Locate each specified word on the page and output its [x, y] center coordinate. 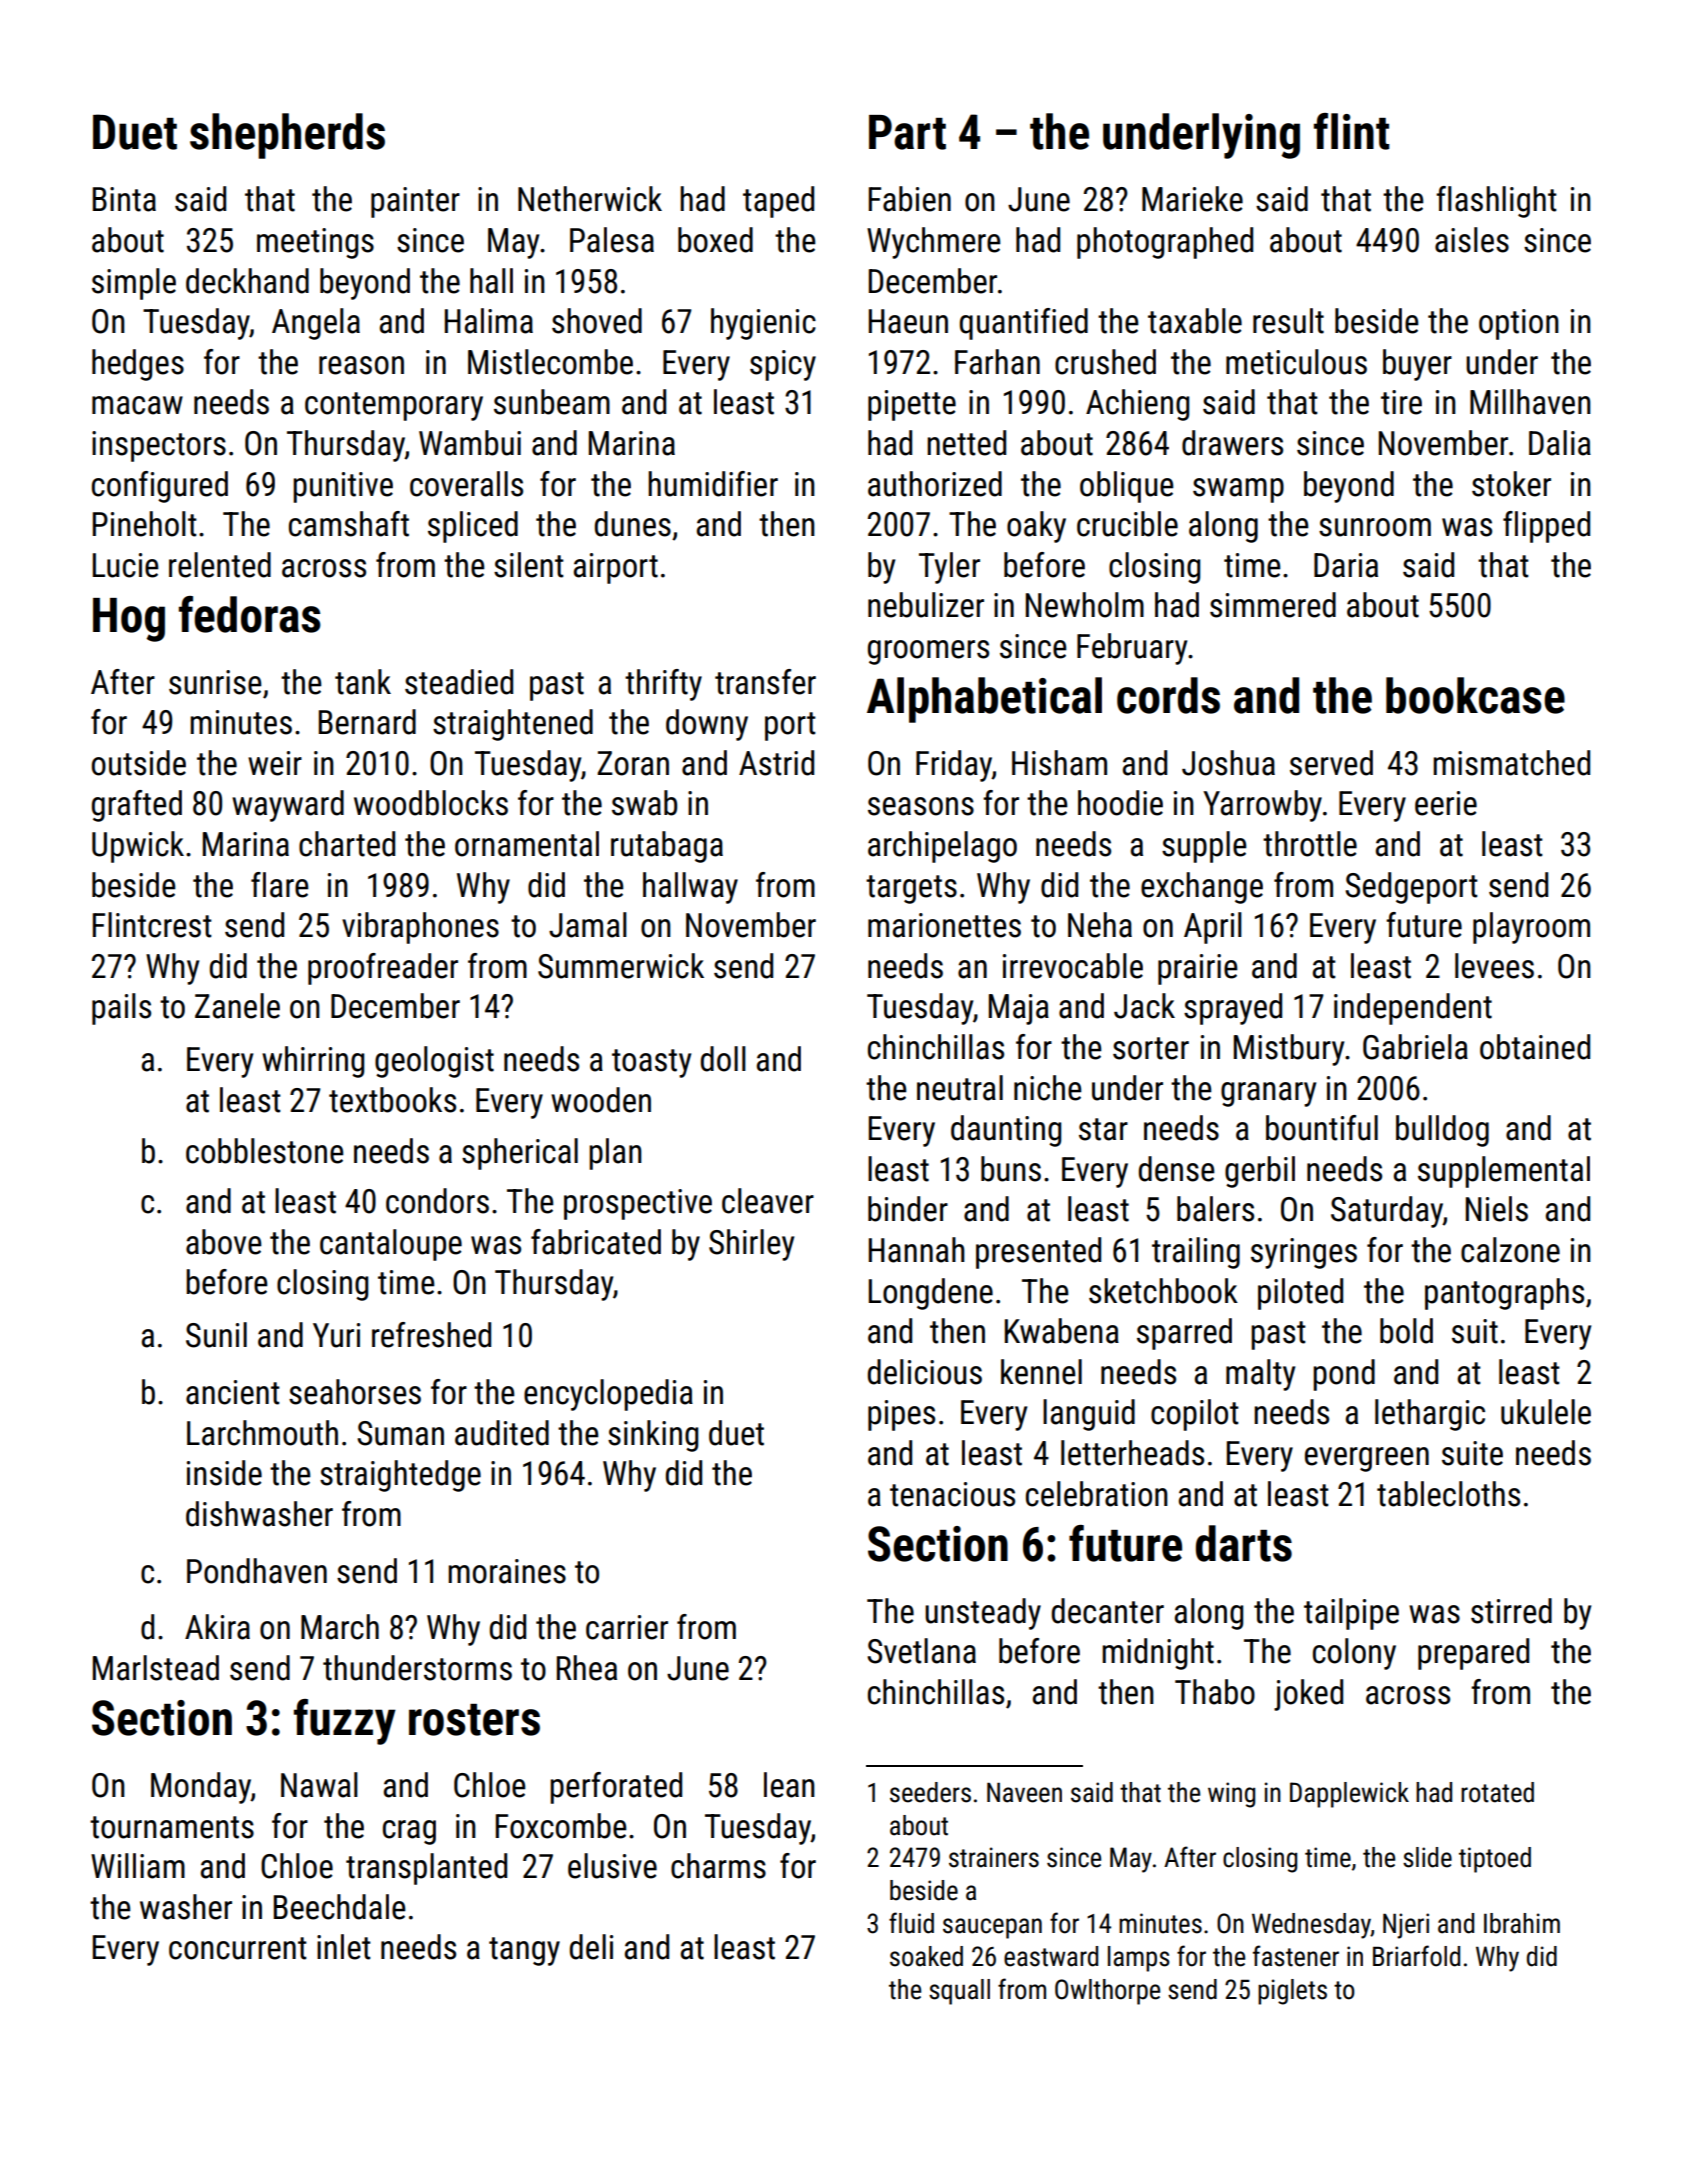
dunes [633, 524]
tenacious [952, 1494]
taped [778, 202]
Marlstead [156, 1668]
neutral [960, 1088]
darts [1244, 1543]
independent [1413, 1009]
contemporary [394, 406]
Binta [124, 199]
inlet [344, 1947]
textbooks [392, 1100]
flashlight [1496, 202]
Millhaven [1530, 402]
